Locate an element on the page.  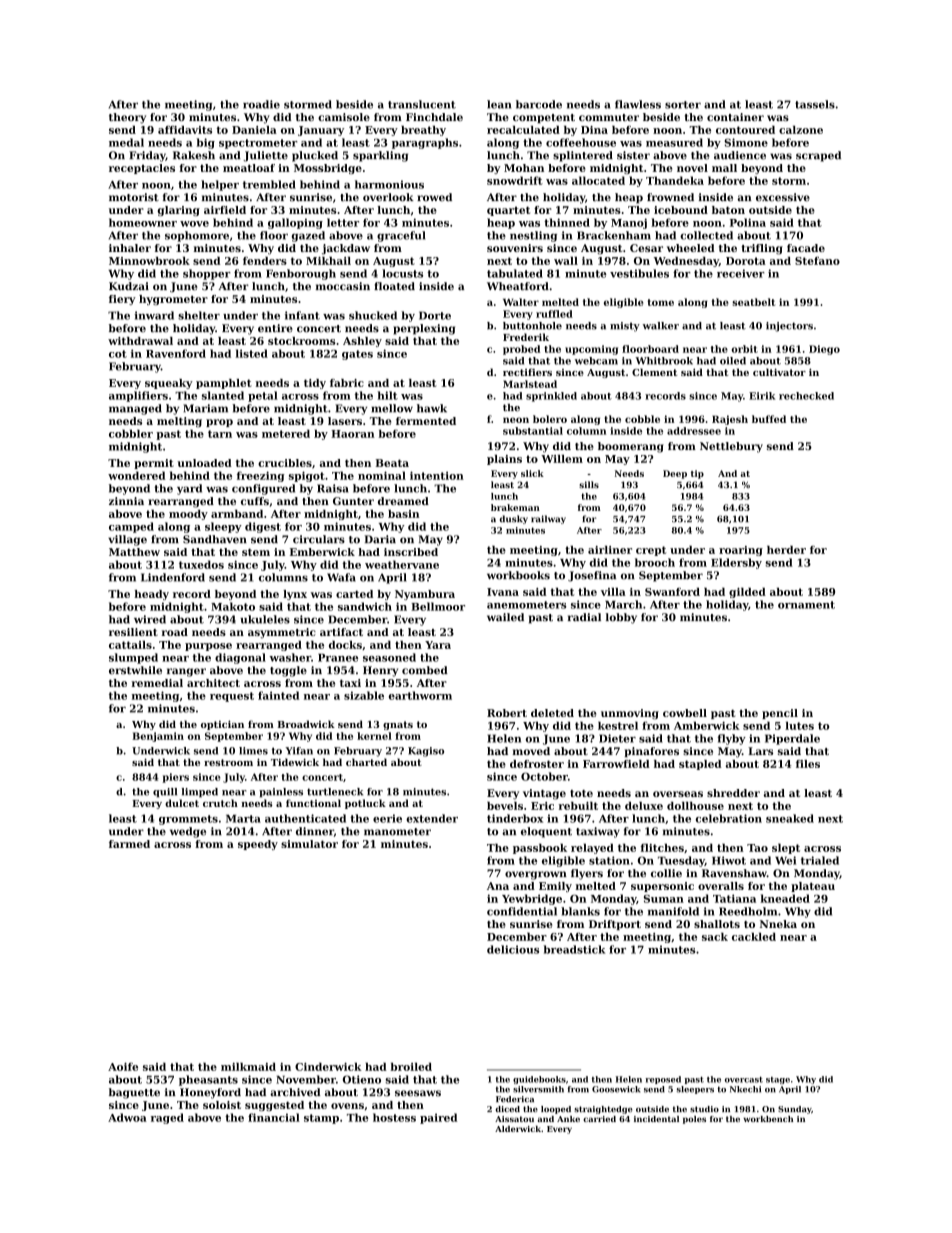
potluck is located at coordinates (365, 804).
